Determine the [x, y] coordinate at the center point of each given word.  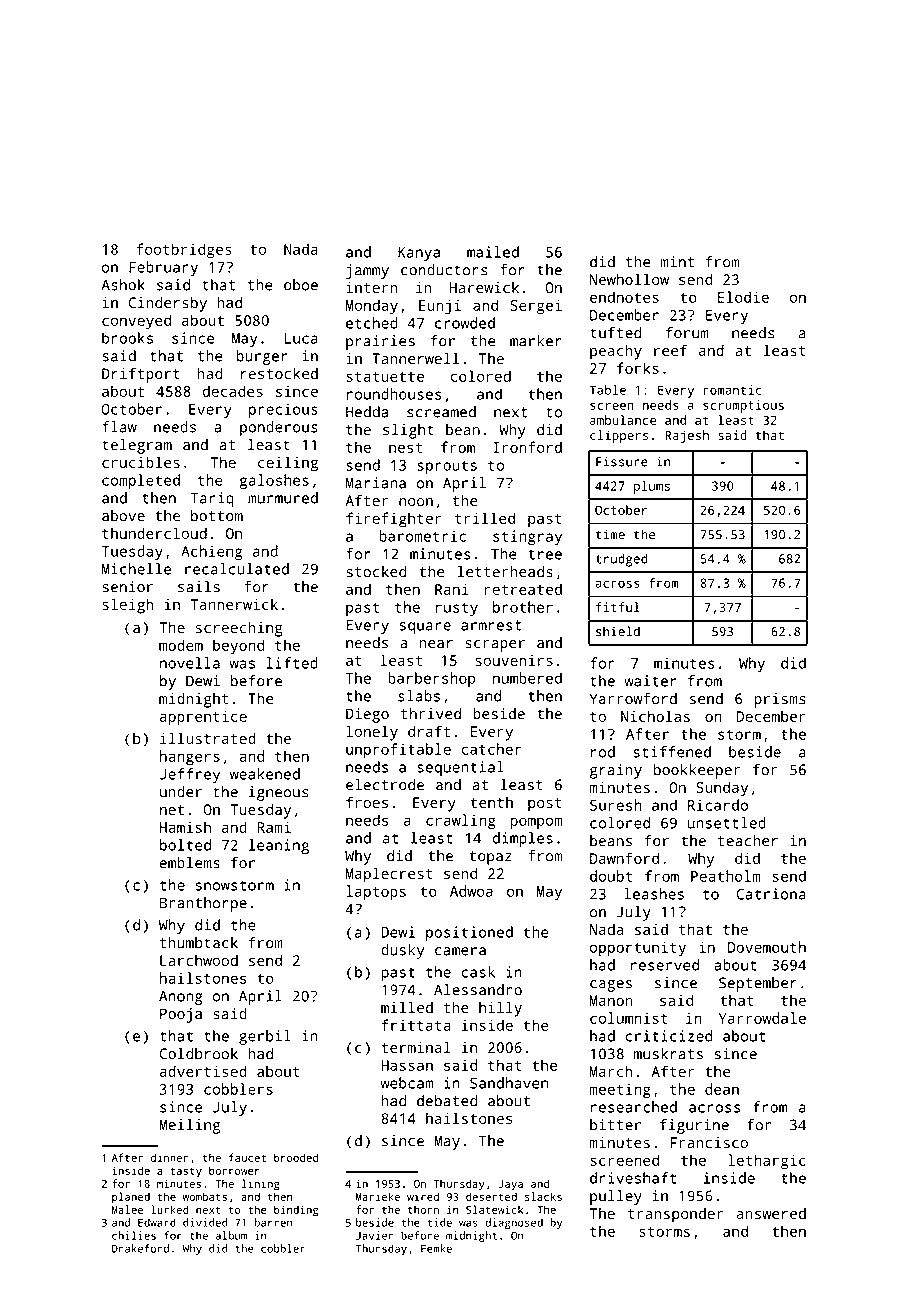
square [425, 628]
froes [367, 802]
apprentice [203, 718]
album [231, 1235]
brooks [127, 338]
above [123, 516]
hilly [500, 1009]
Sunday [722, 789]
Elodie [743, 297]
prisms [780, 700]
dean [722, 1089]
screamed [441, 412]
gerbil [265, 1037]
